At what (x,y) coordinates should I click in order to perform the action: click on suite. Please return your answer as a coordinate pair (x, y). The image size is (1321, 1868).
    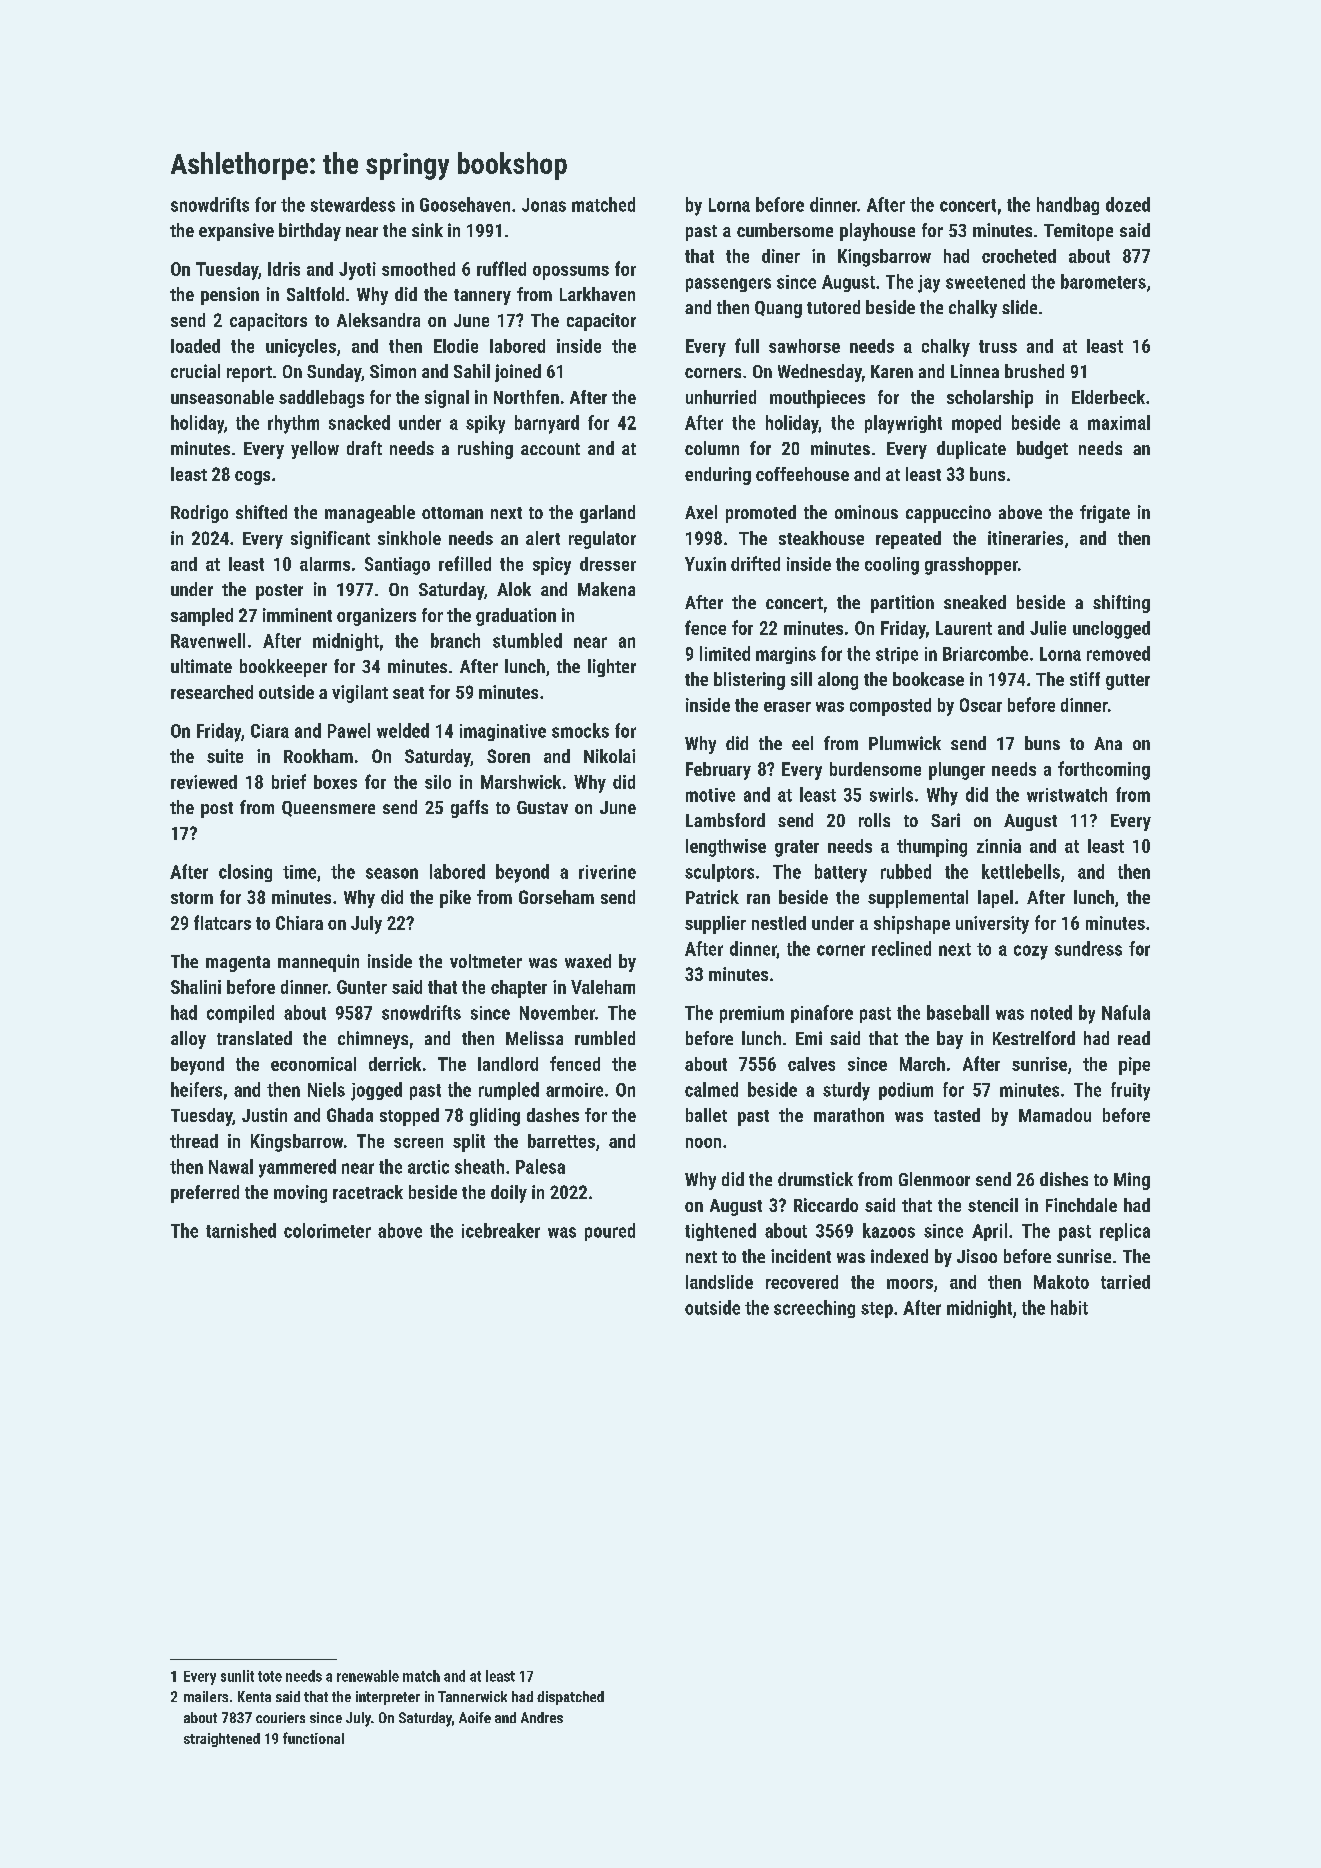
    Looking at the image, I should click on (225, 756).
